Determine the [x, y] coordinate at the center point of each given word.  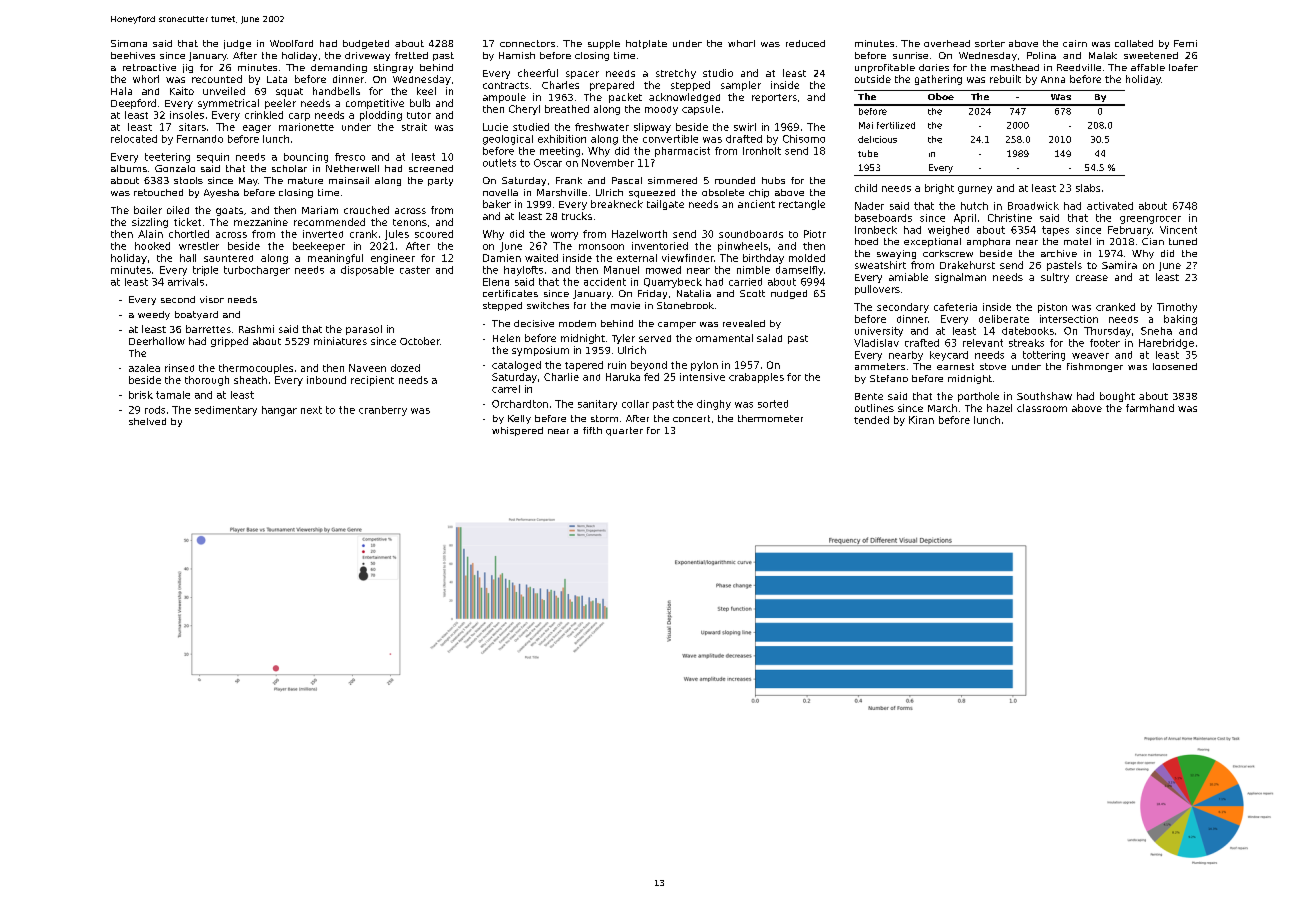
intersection [1069, 319]
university [879, 332]
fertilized [896, 125]
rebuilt [1005, 79]
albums [129, 168]
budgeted [366, 44]
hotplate [646, 44]
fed [651, 377]
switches [548, 305]
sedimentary [226, 411]
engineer [393, 259]
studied [531, 127]
